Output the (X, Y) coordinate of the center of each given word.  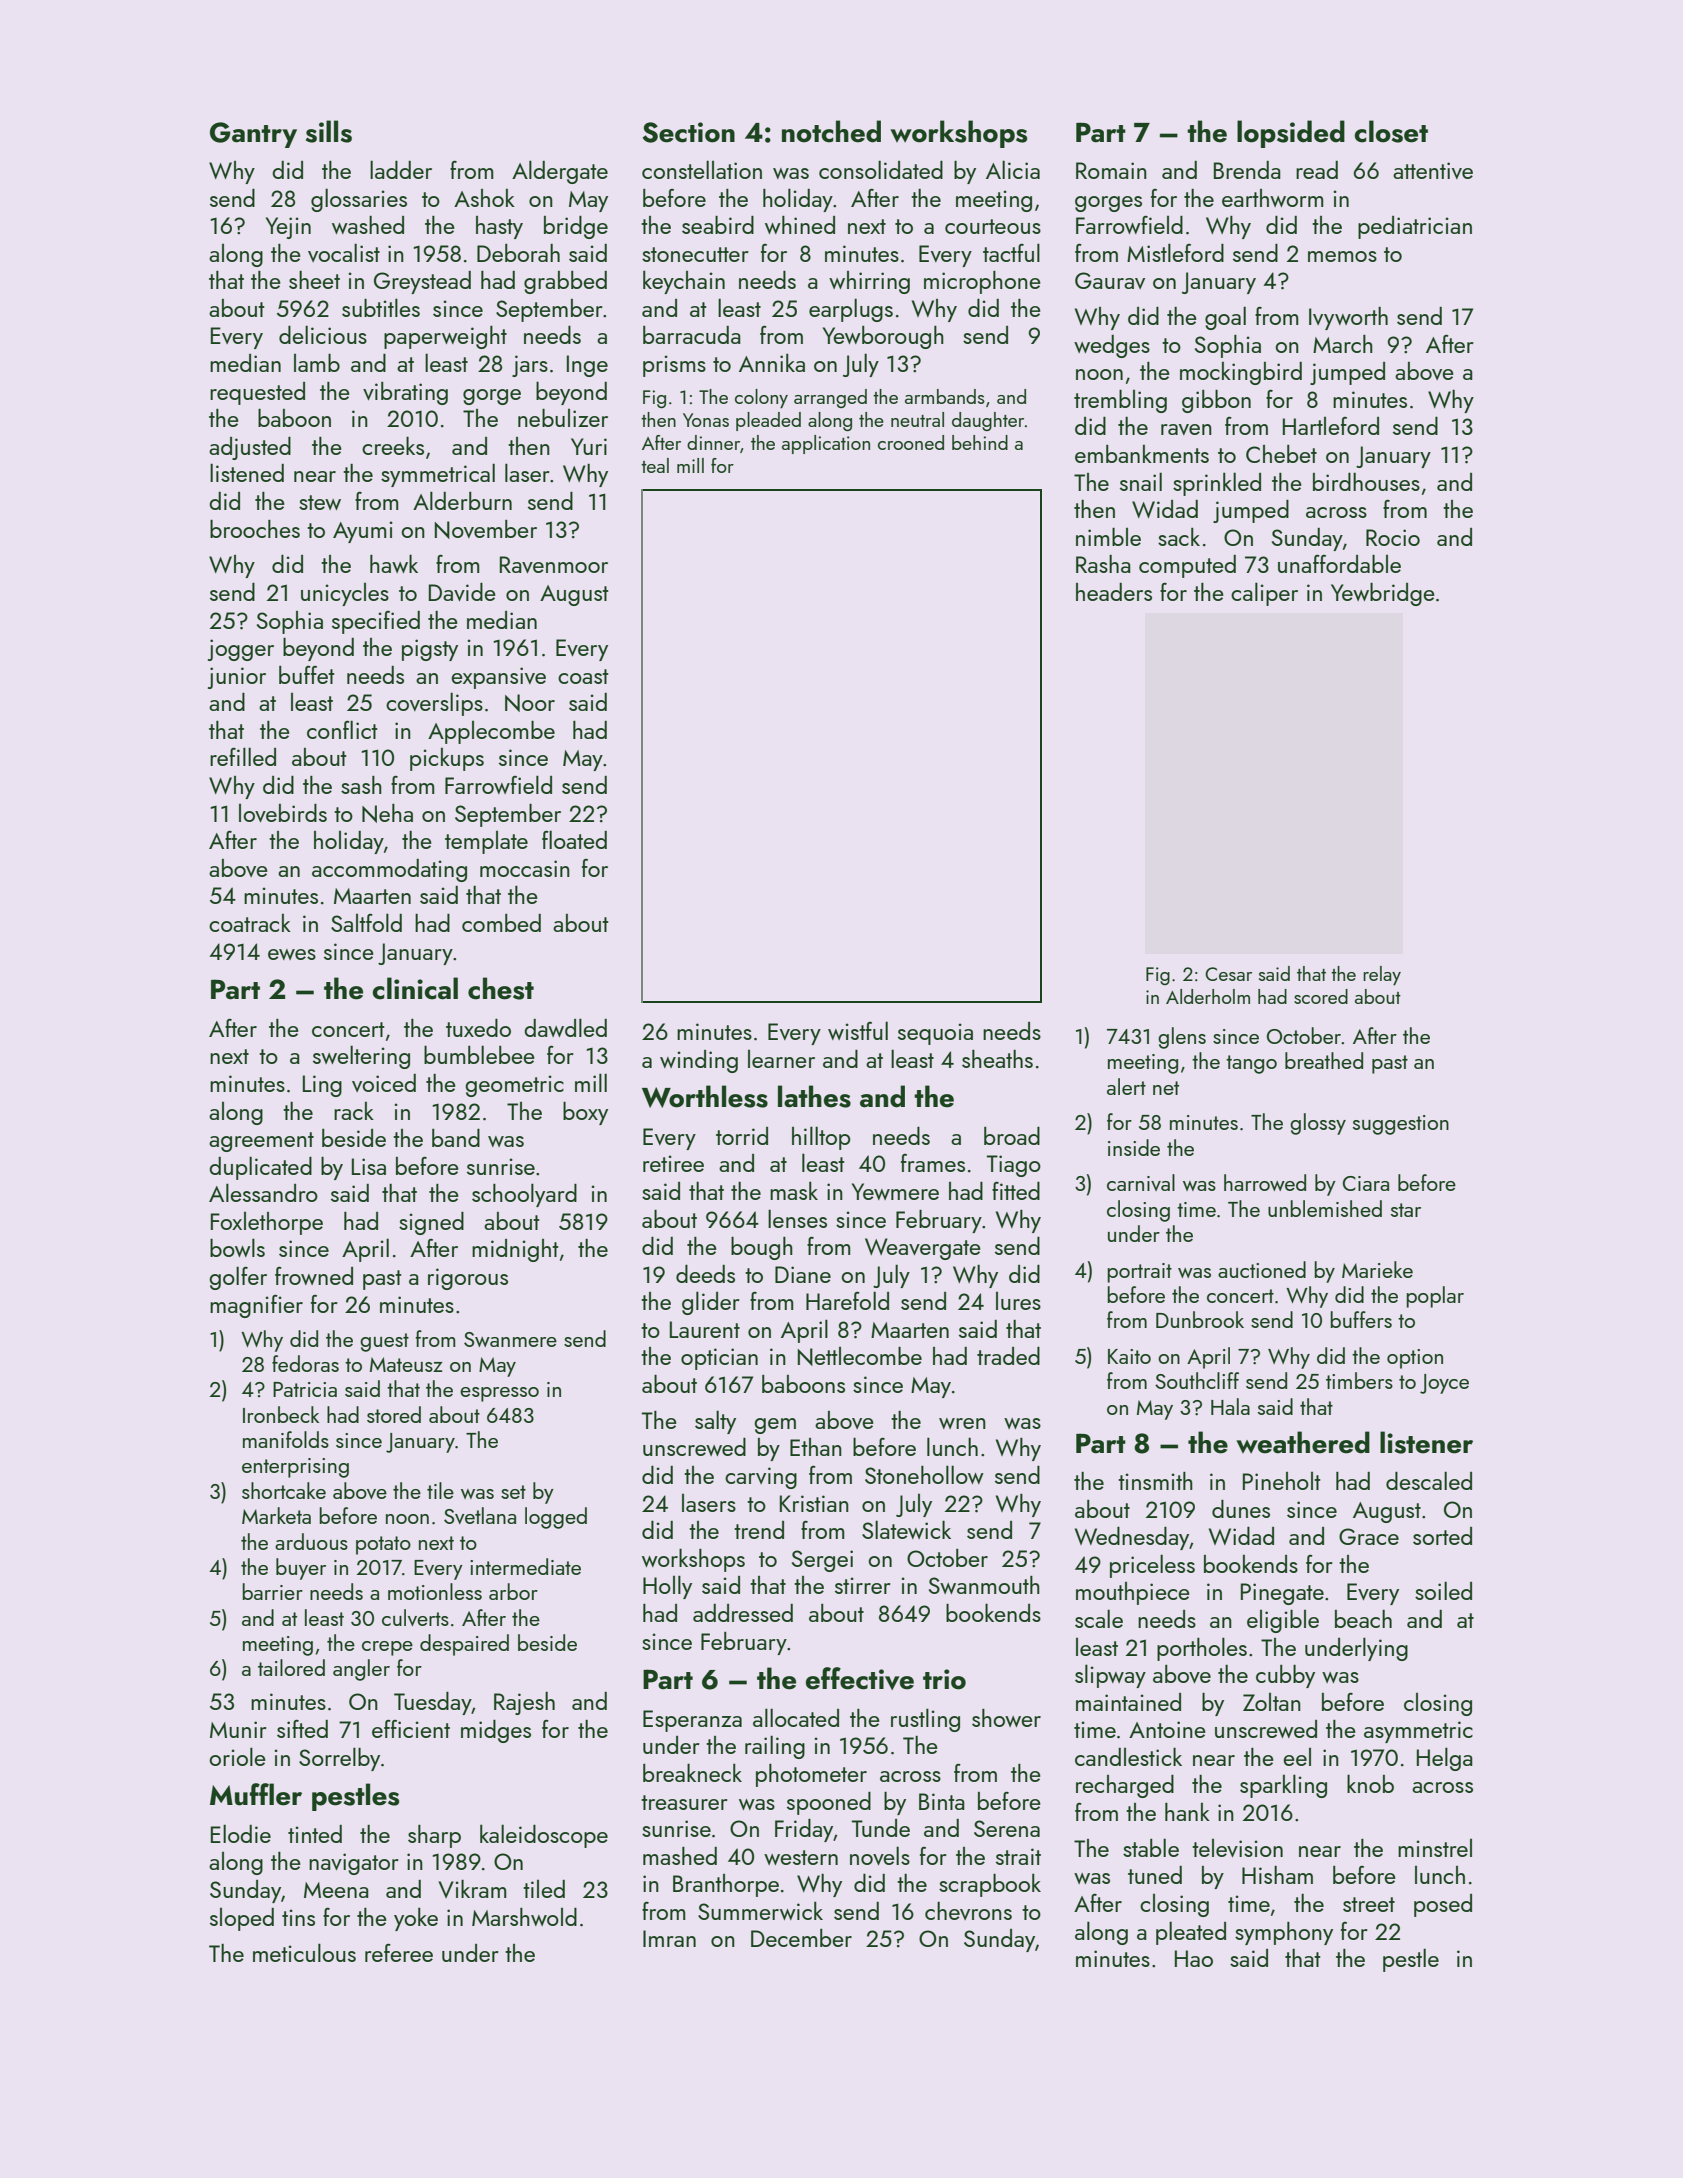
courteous (993, 226)
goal (1225, 318)
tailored (291, 1667)
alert (1126, 1086)
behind (980, 442)
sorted (1442, 1536)
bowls (237, 1247)
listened (247, 472)
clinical (415, 988)
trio (944, 1679)
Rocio (1393, 537)
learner (781, 1059)
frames (933, 1163)
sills (329, 131)
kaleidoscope (544, 1836)
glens (1182, 1038)
